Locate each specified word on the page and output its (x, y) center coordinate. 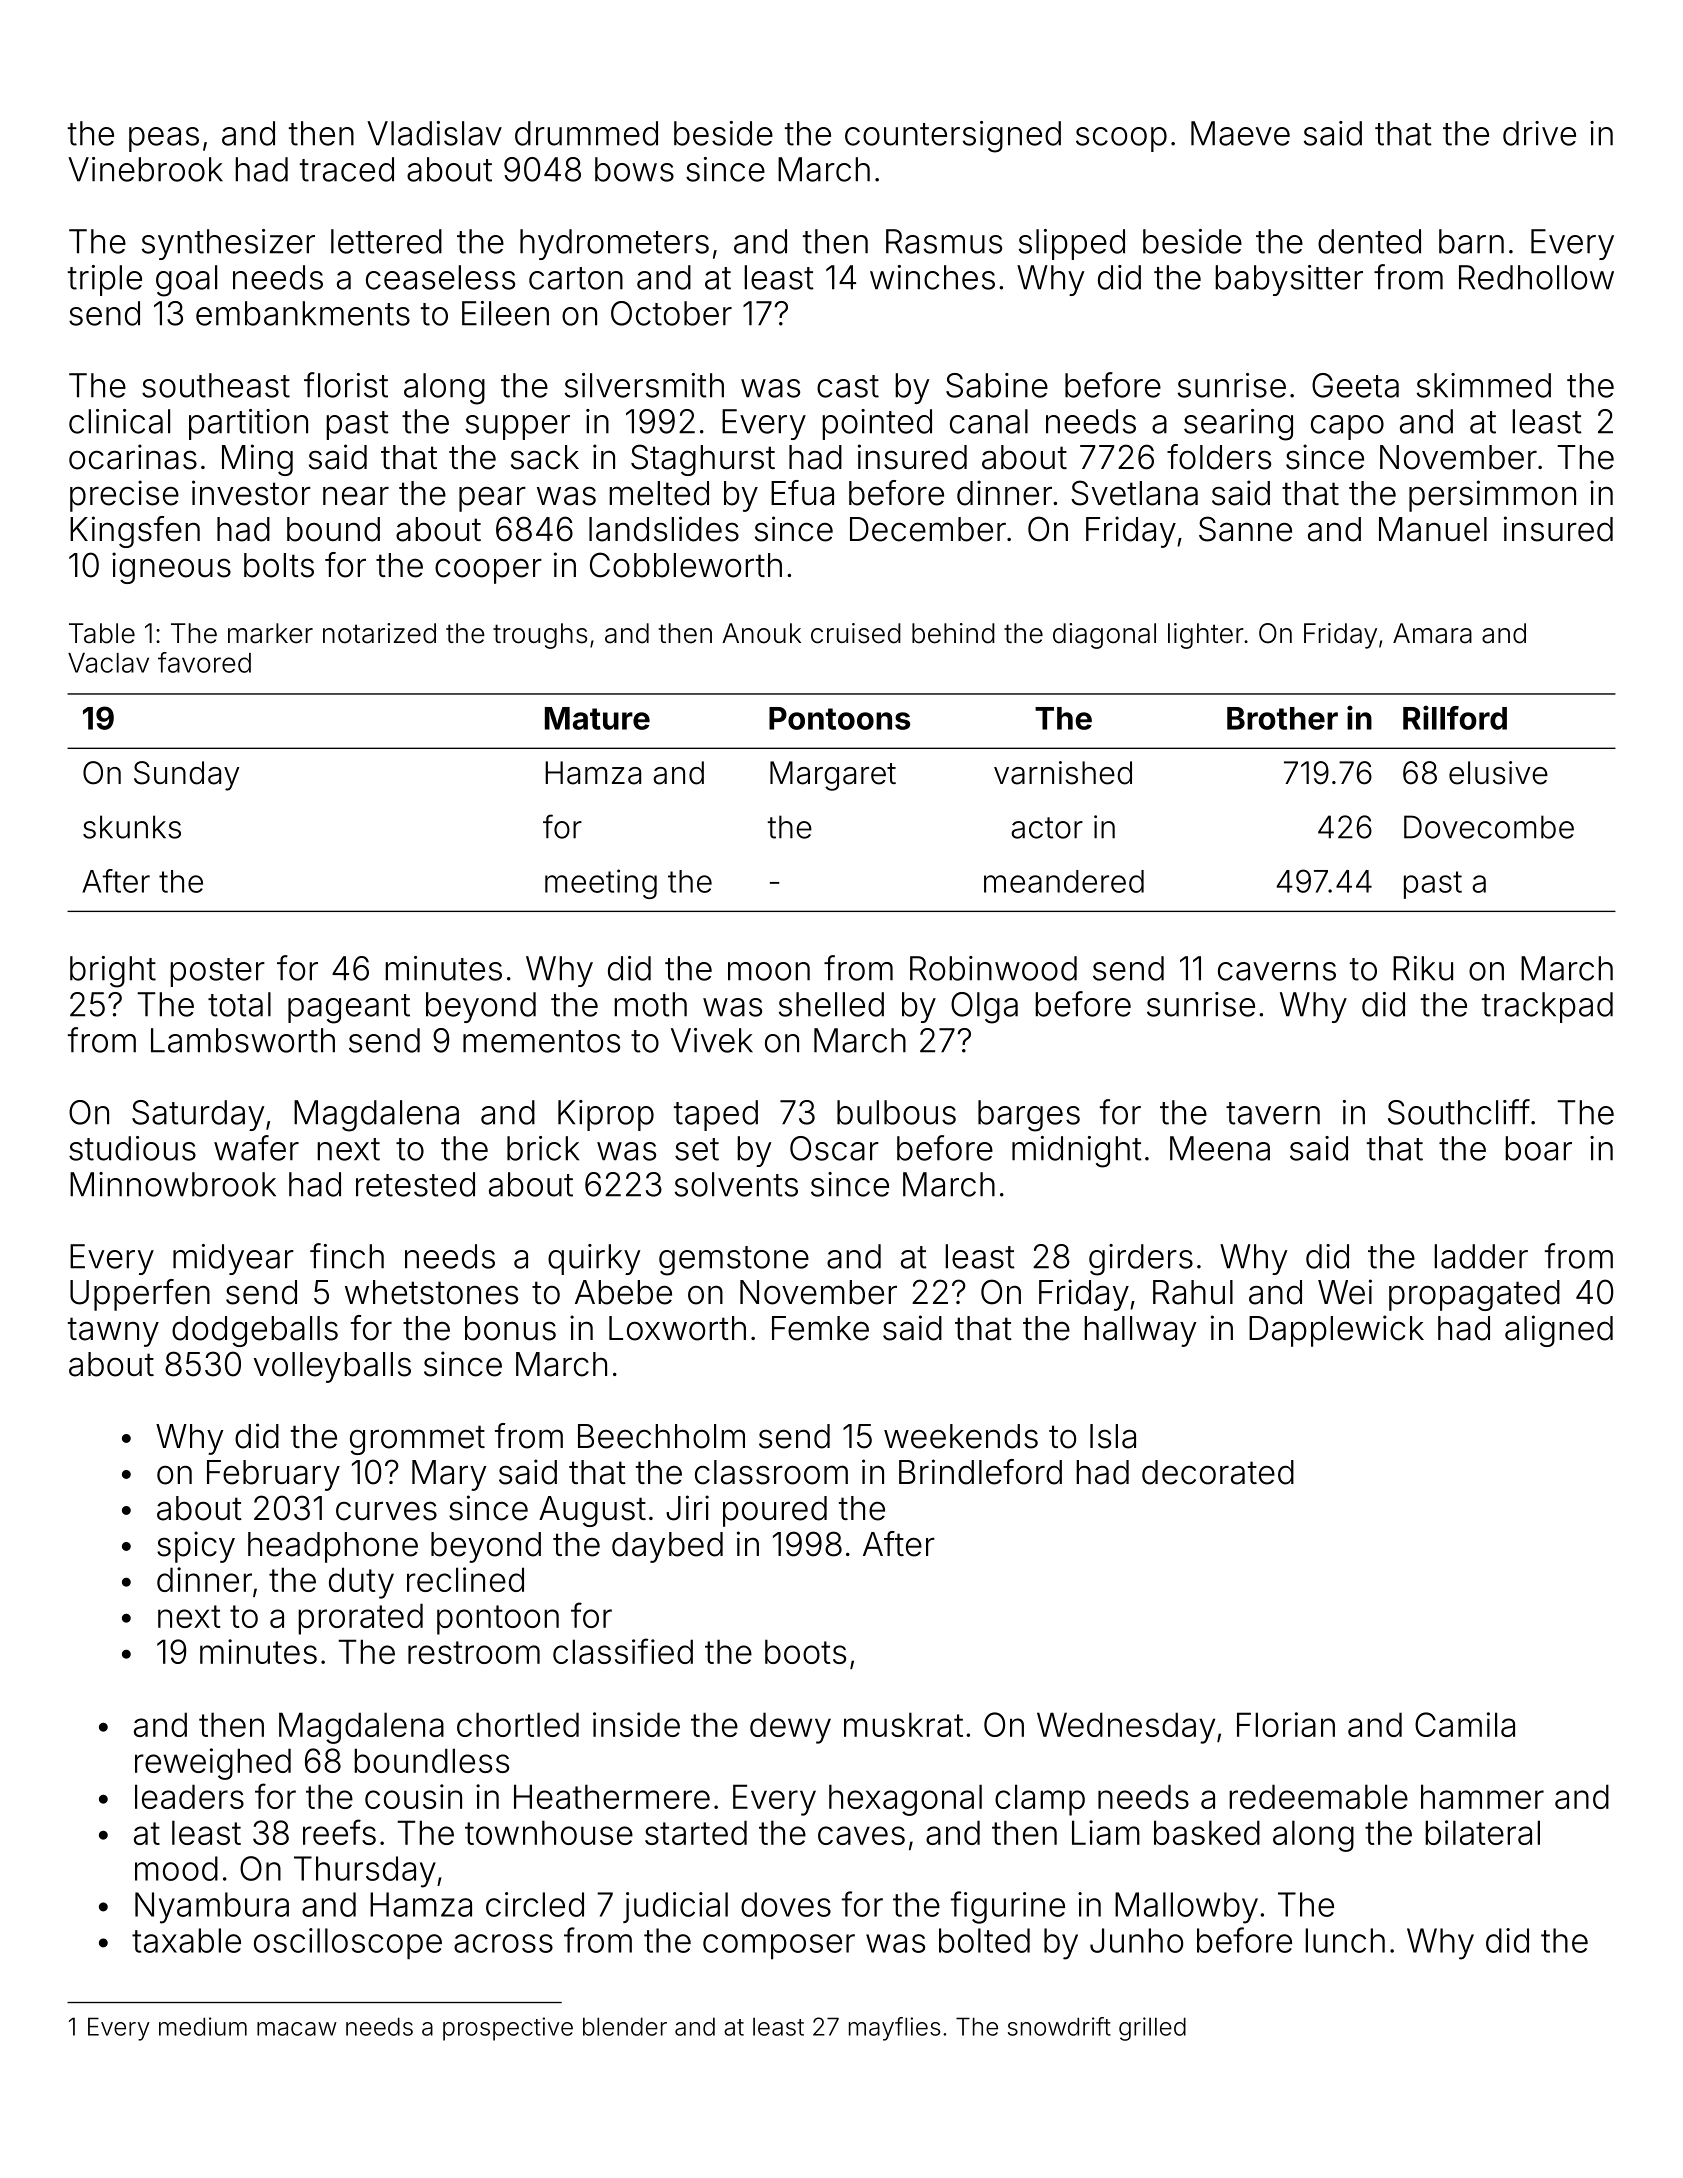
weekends (961, 1436)
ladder (1481, 1256)
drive (1539, 133)
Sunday (186, 776)
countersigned (953, 137)
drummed (586, 133)
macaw (297, 2029)
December (928, 529)
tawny (113, 1332)
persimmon (1492, 496)
